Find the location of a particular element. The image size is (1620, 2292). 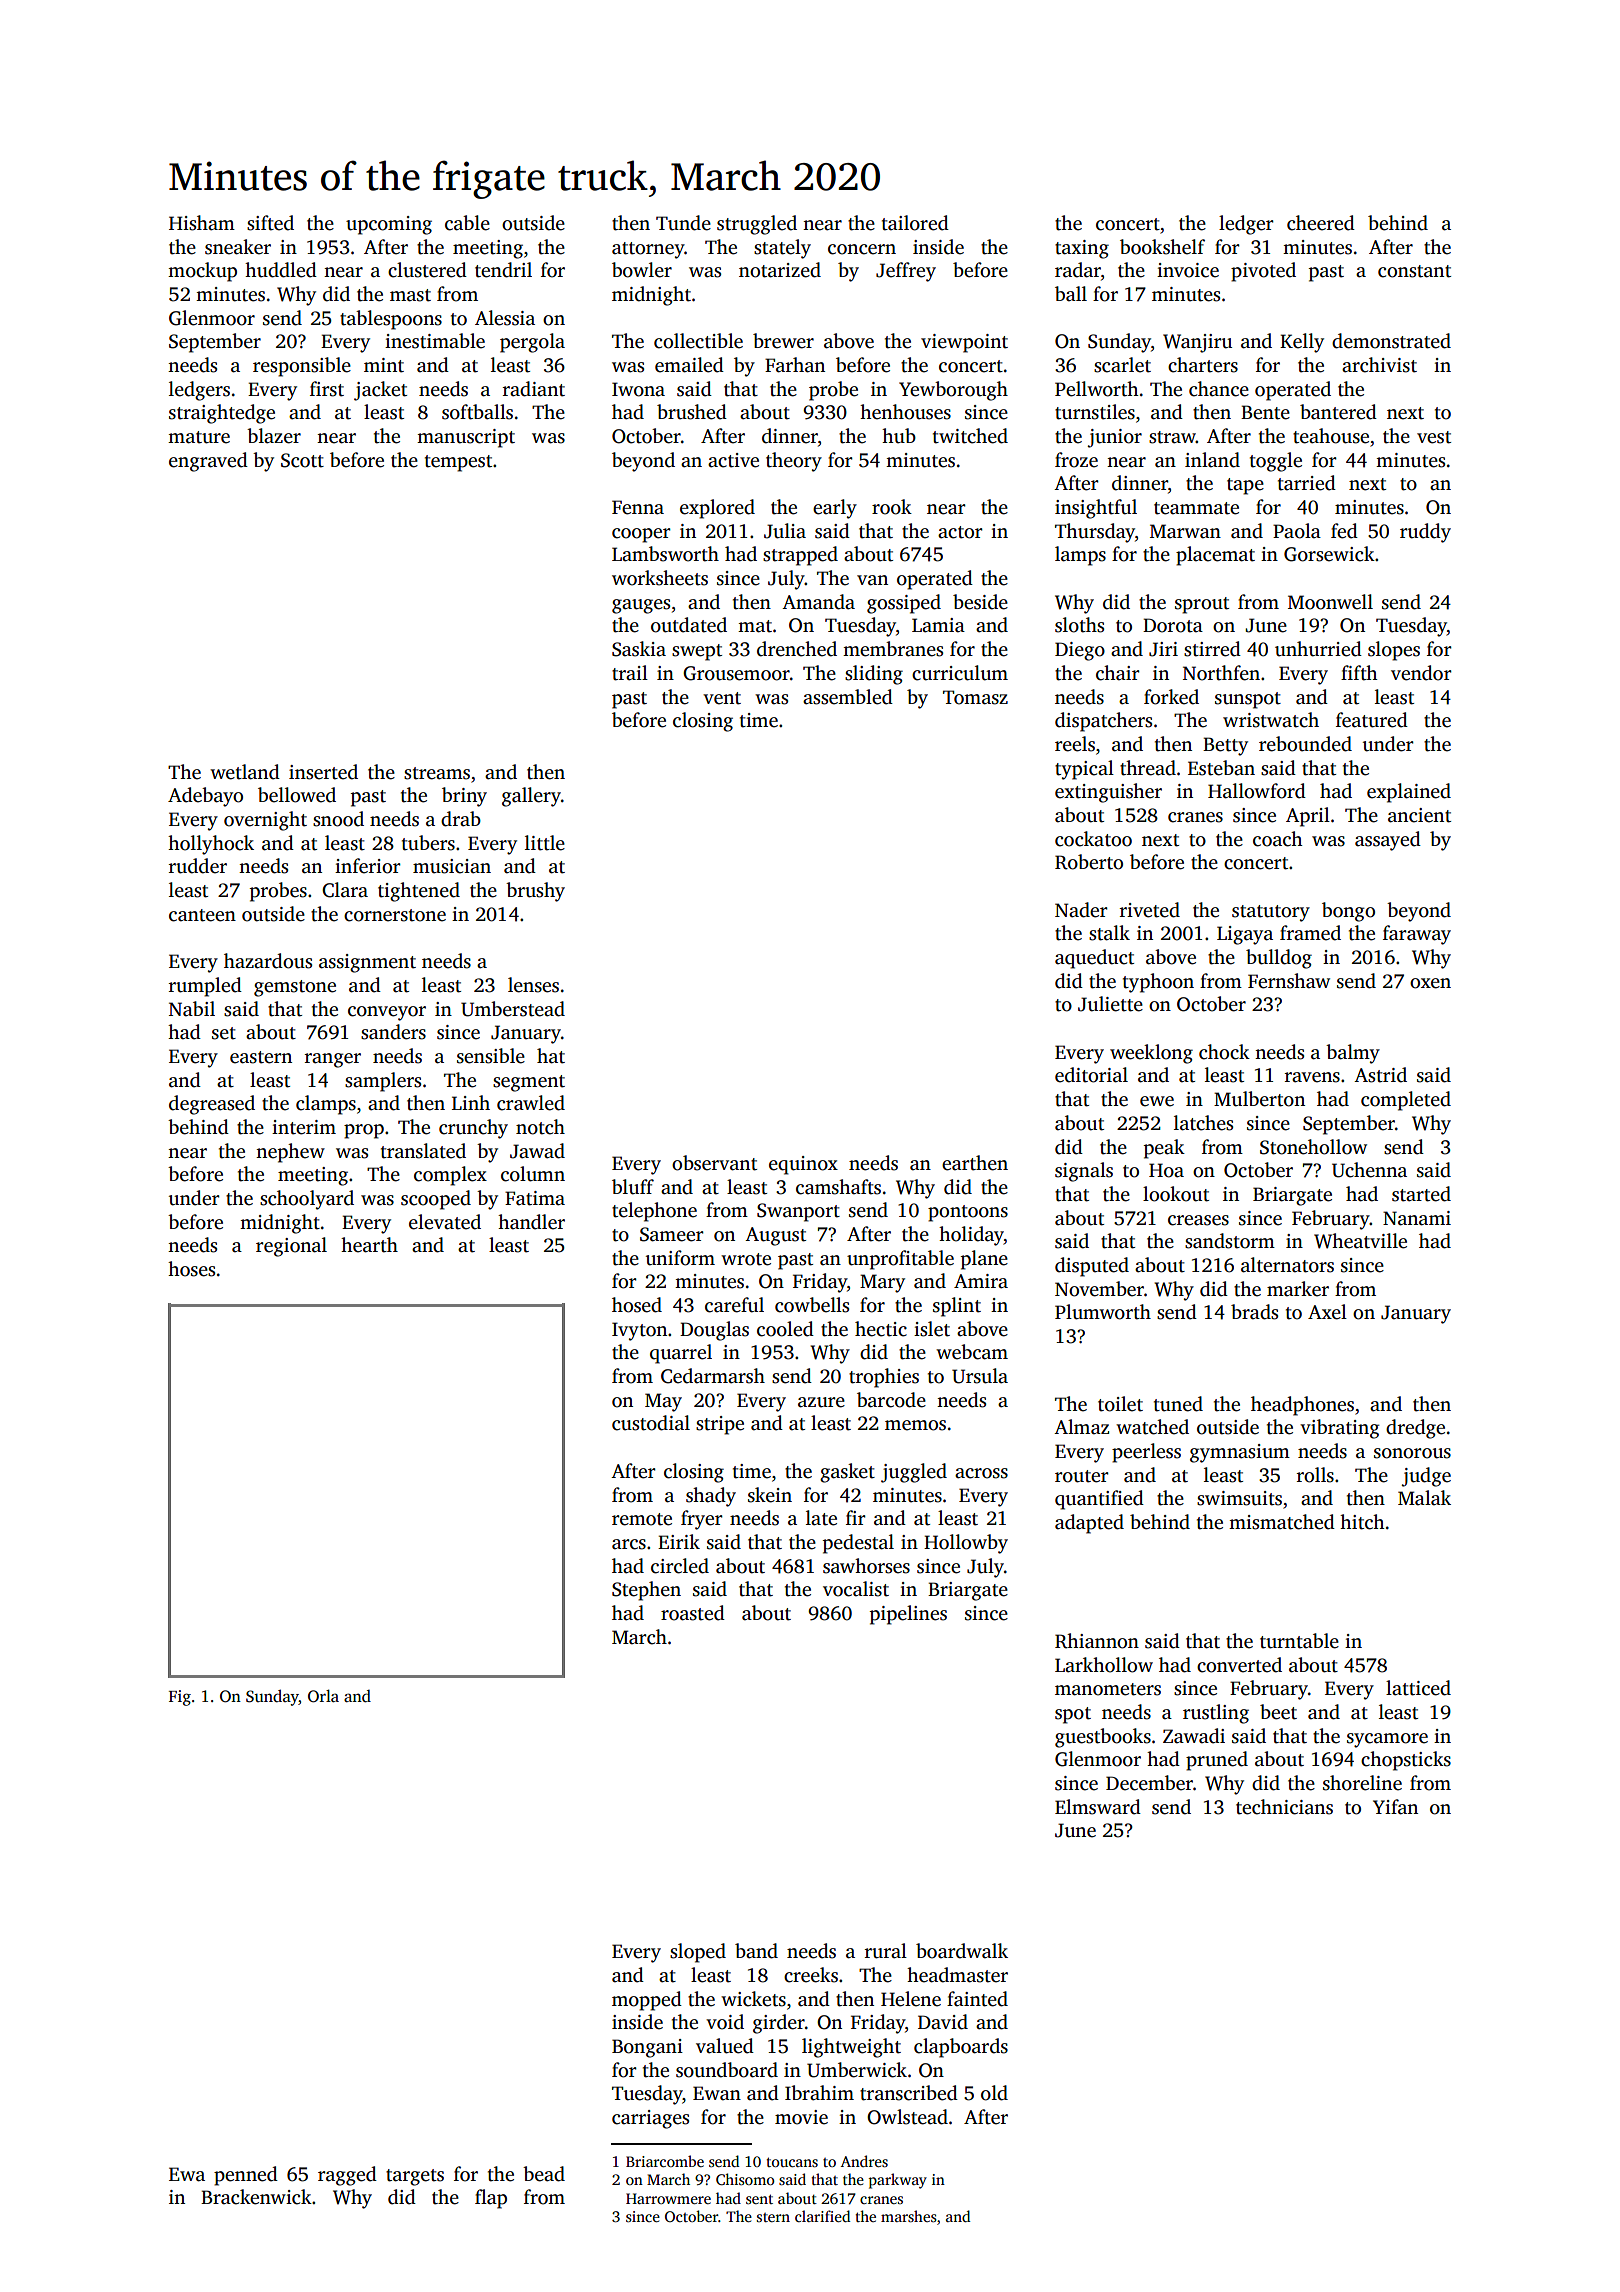

penned is located at coordinates (246, 2176).
